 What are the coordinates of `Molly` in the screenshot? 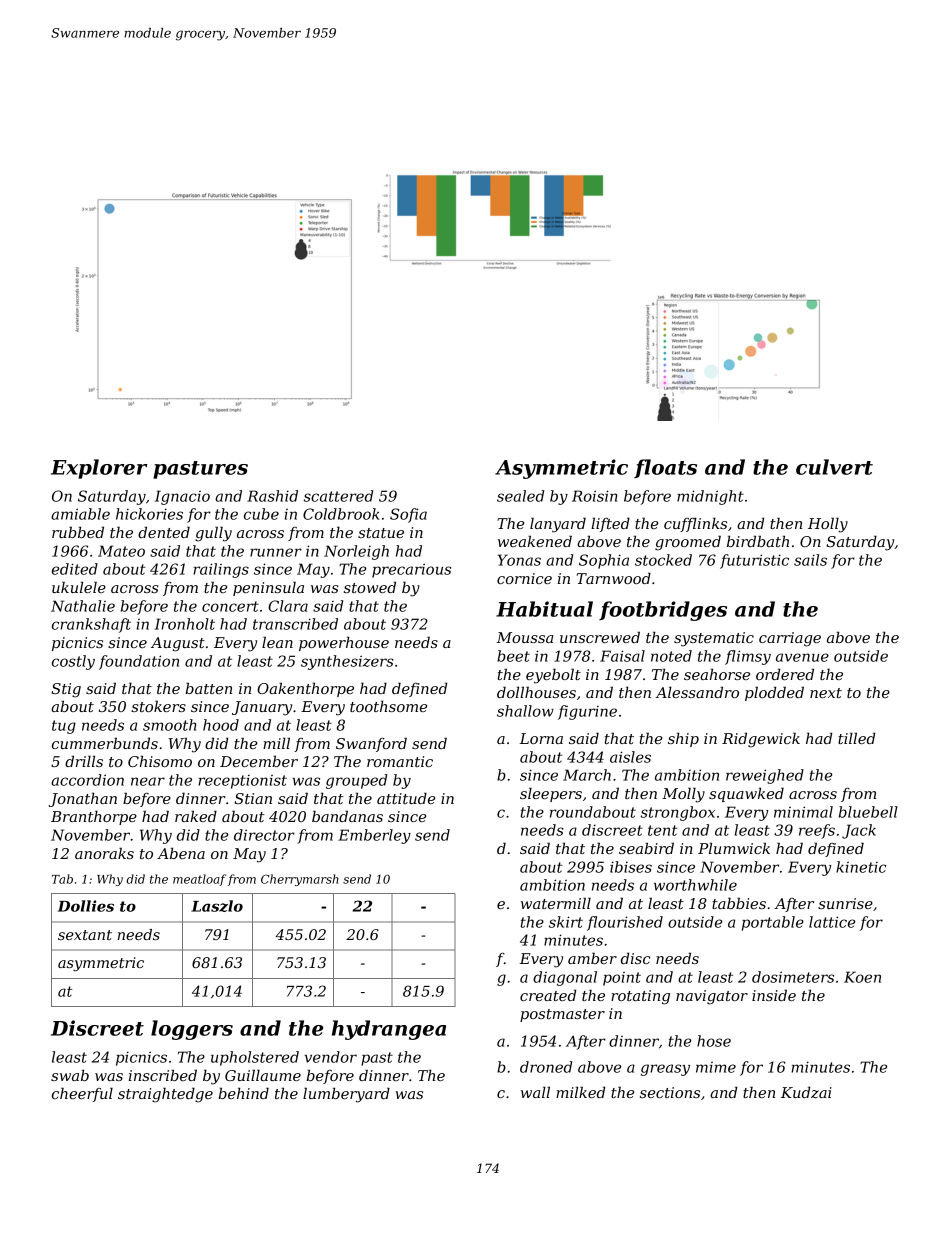 It's located at (683, 795).
